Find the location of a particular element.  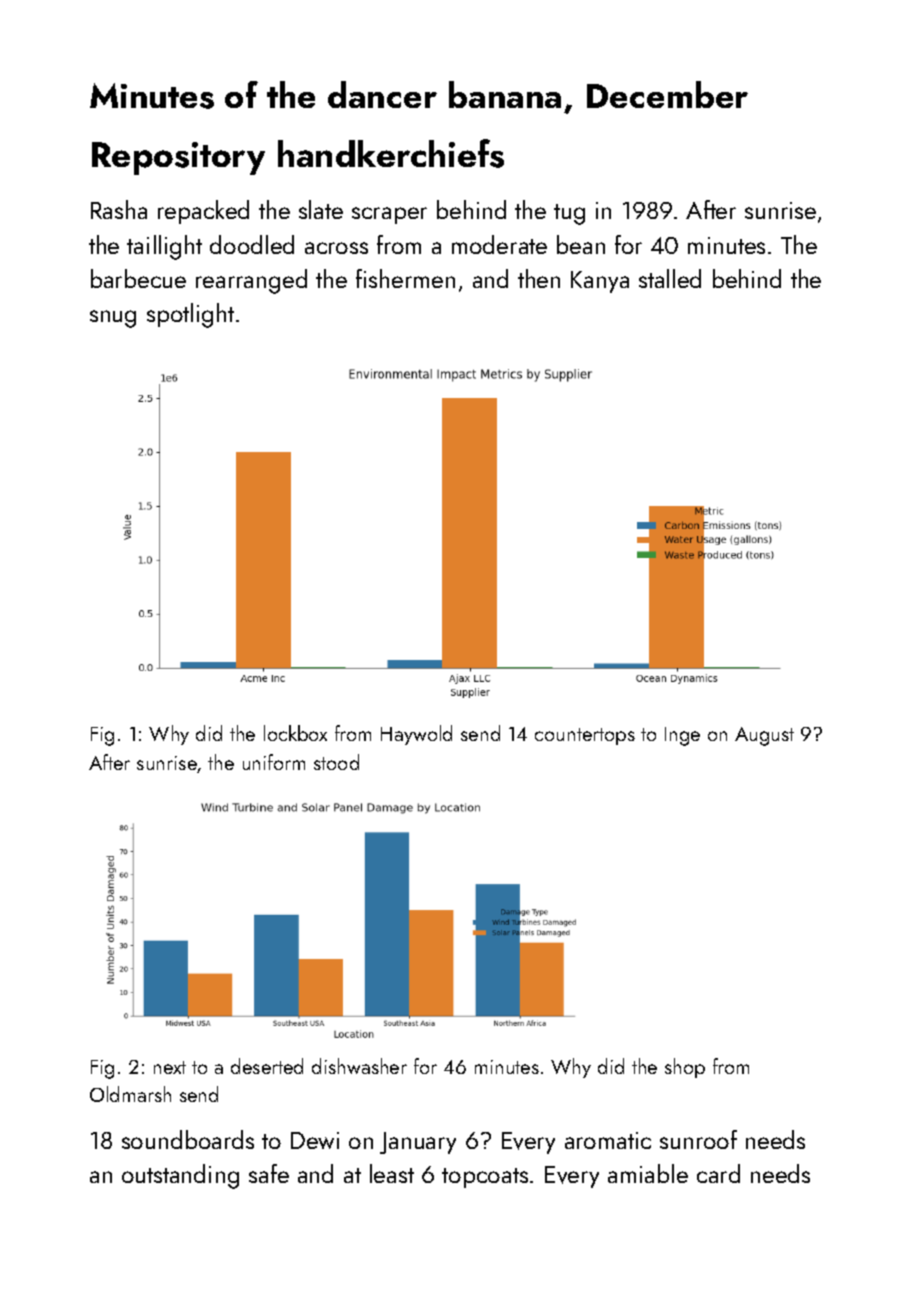

Dewi is located at coordinates (315, 1140).
